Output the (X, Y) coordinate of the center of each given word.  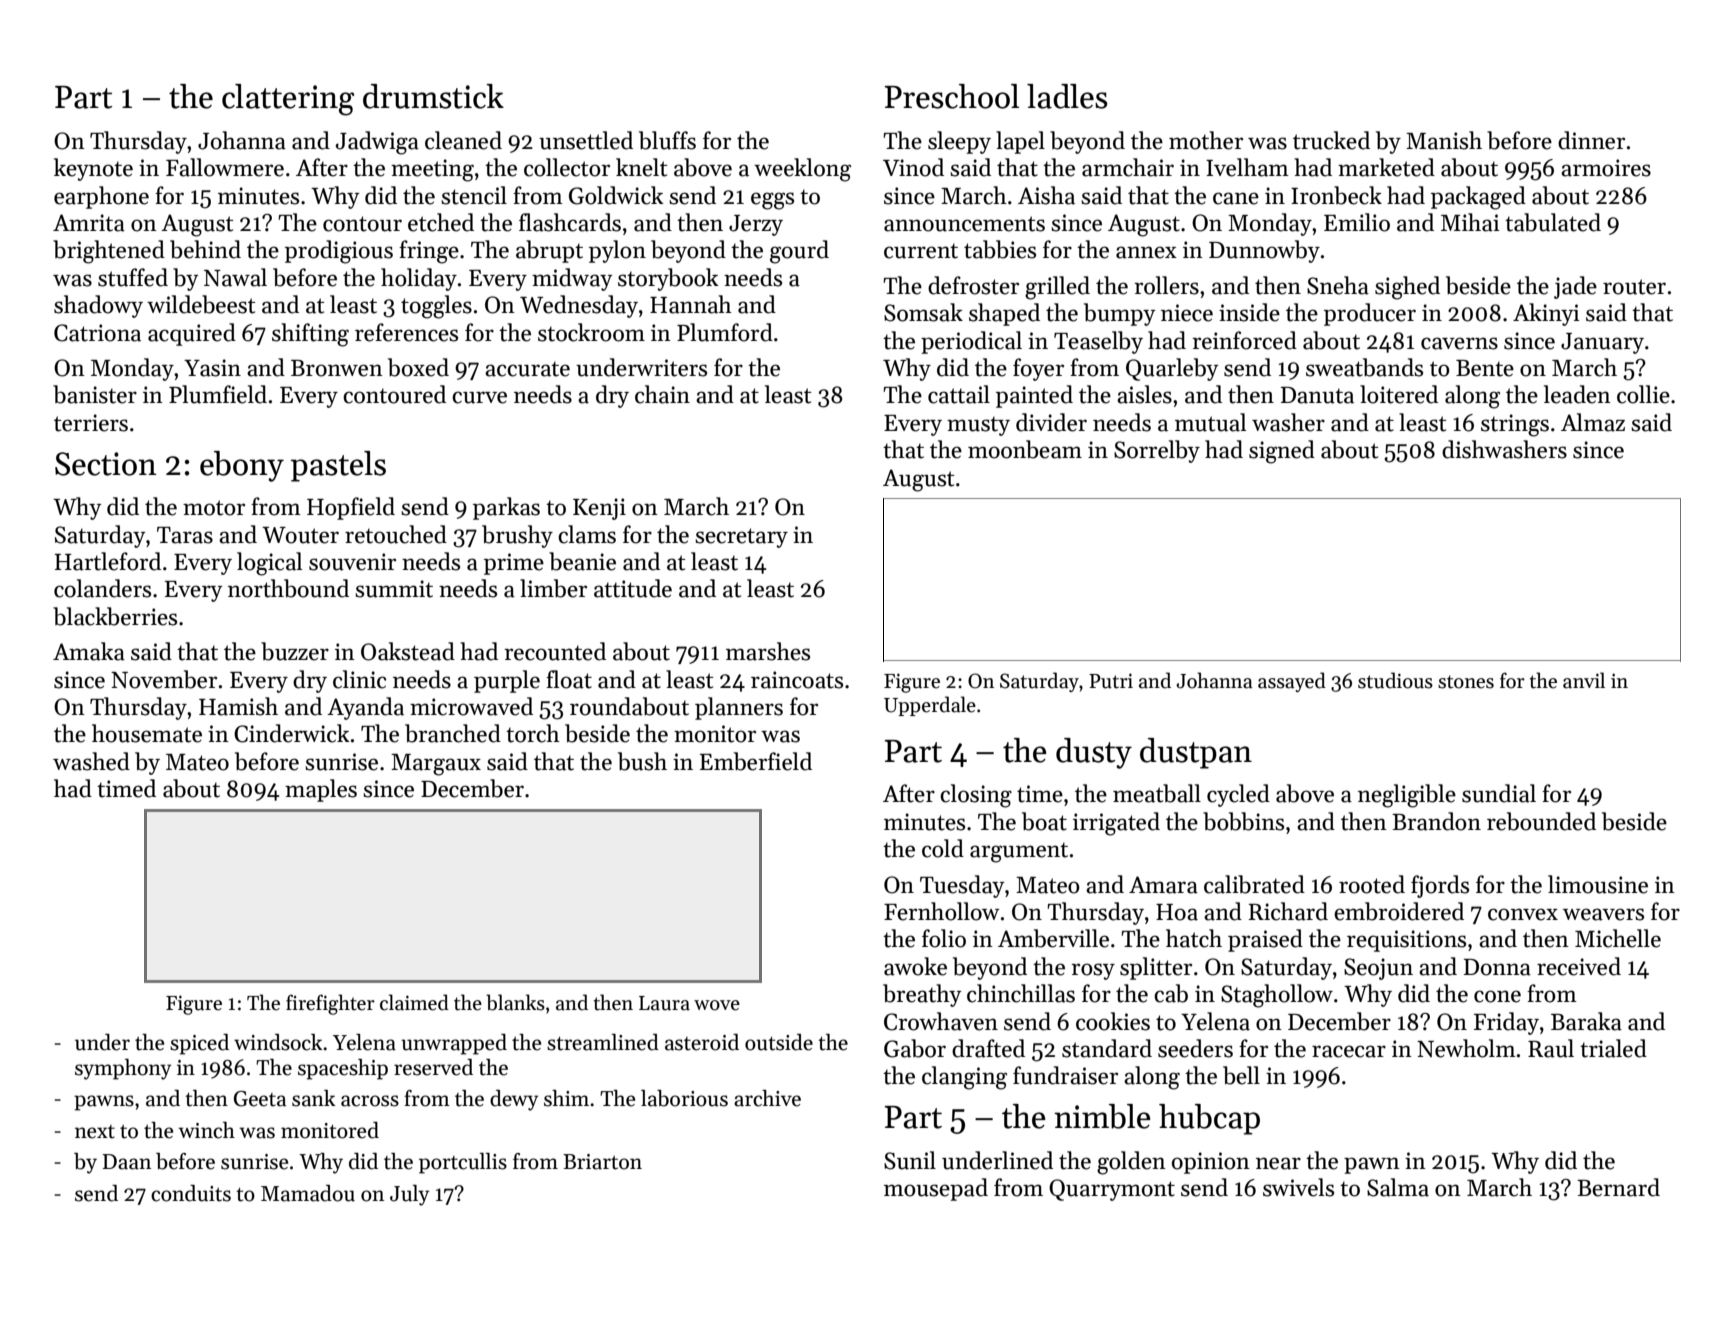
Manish (1444, 140)
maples (321, 790)
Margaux (436, 765)
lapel (1020, 142)
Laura (664, 1003)
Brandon (1436, 821)
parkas (506, 508)
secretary (741, 538)
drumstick (433, 96)
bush (642, 761)
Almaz (1593, 422)
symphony (123, 1069)
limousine (1598, 884)
